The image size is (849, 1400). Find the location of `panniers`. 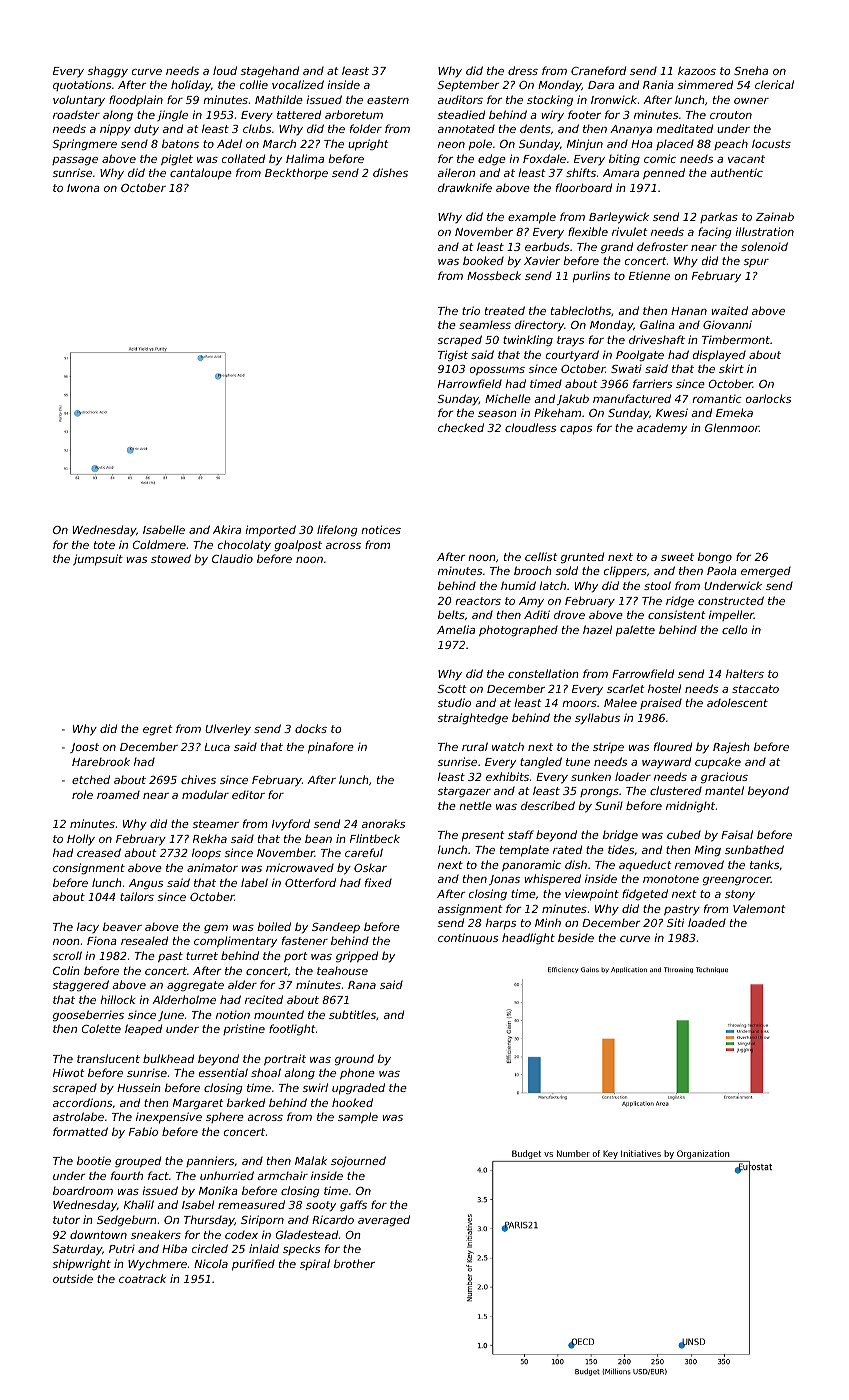

panniers is located at coordinates (210, 1161).
